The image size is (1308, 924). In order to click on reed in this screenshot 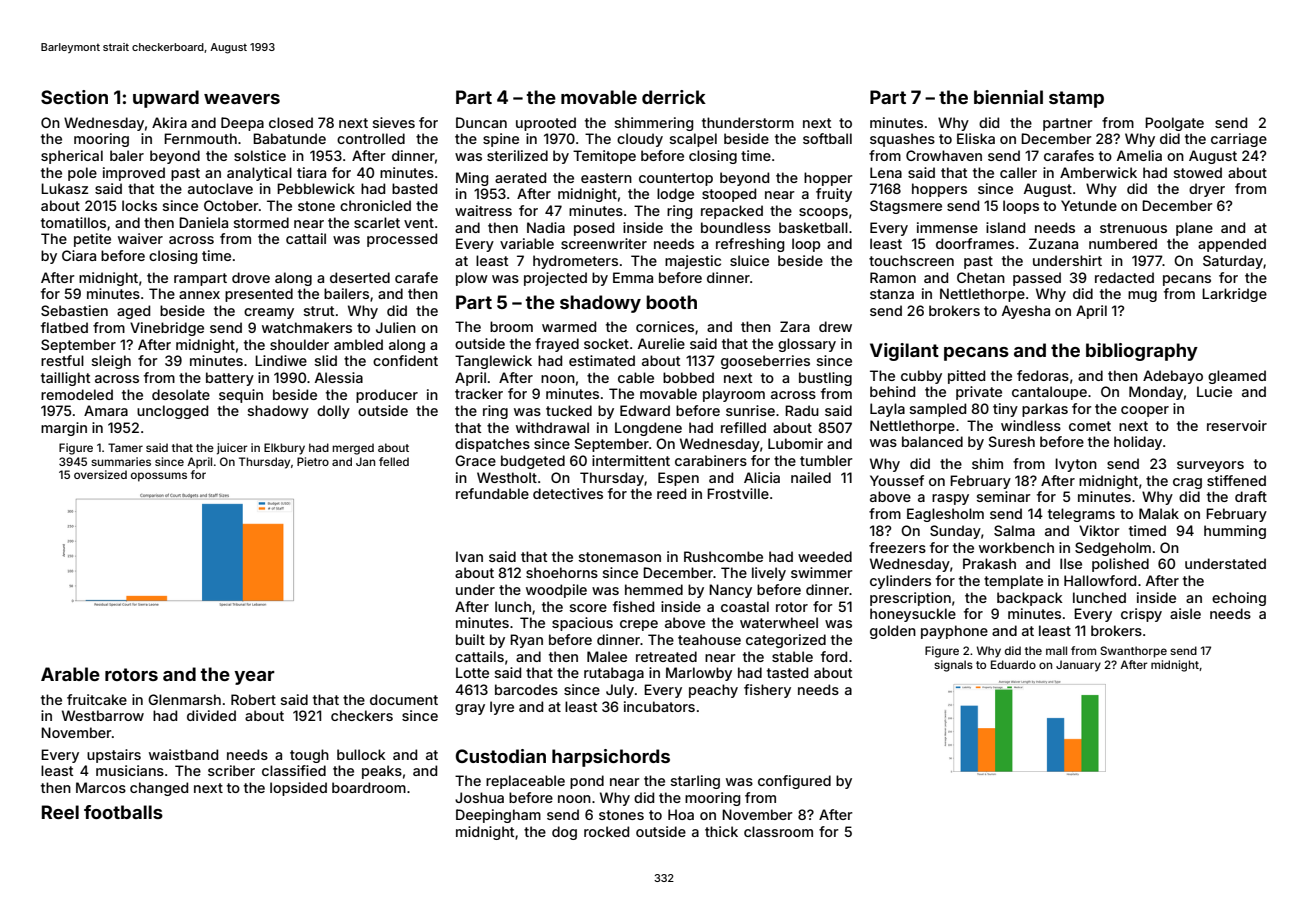, I will do `click(671, 493)`.
